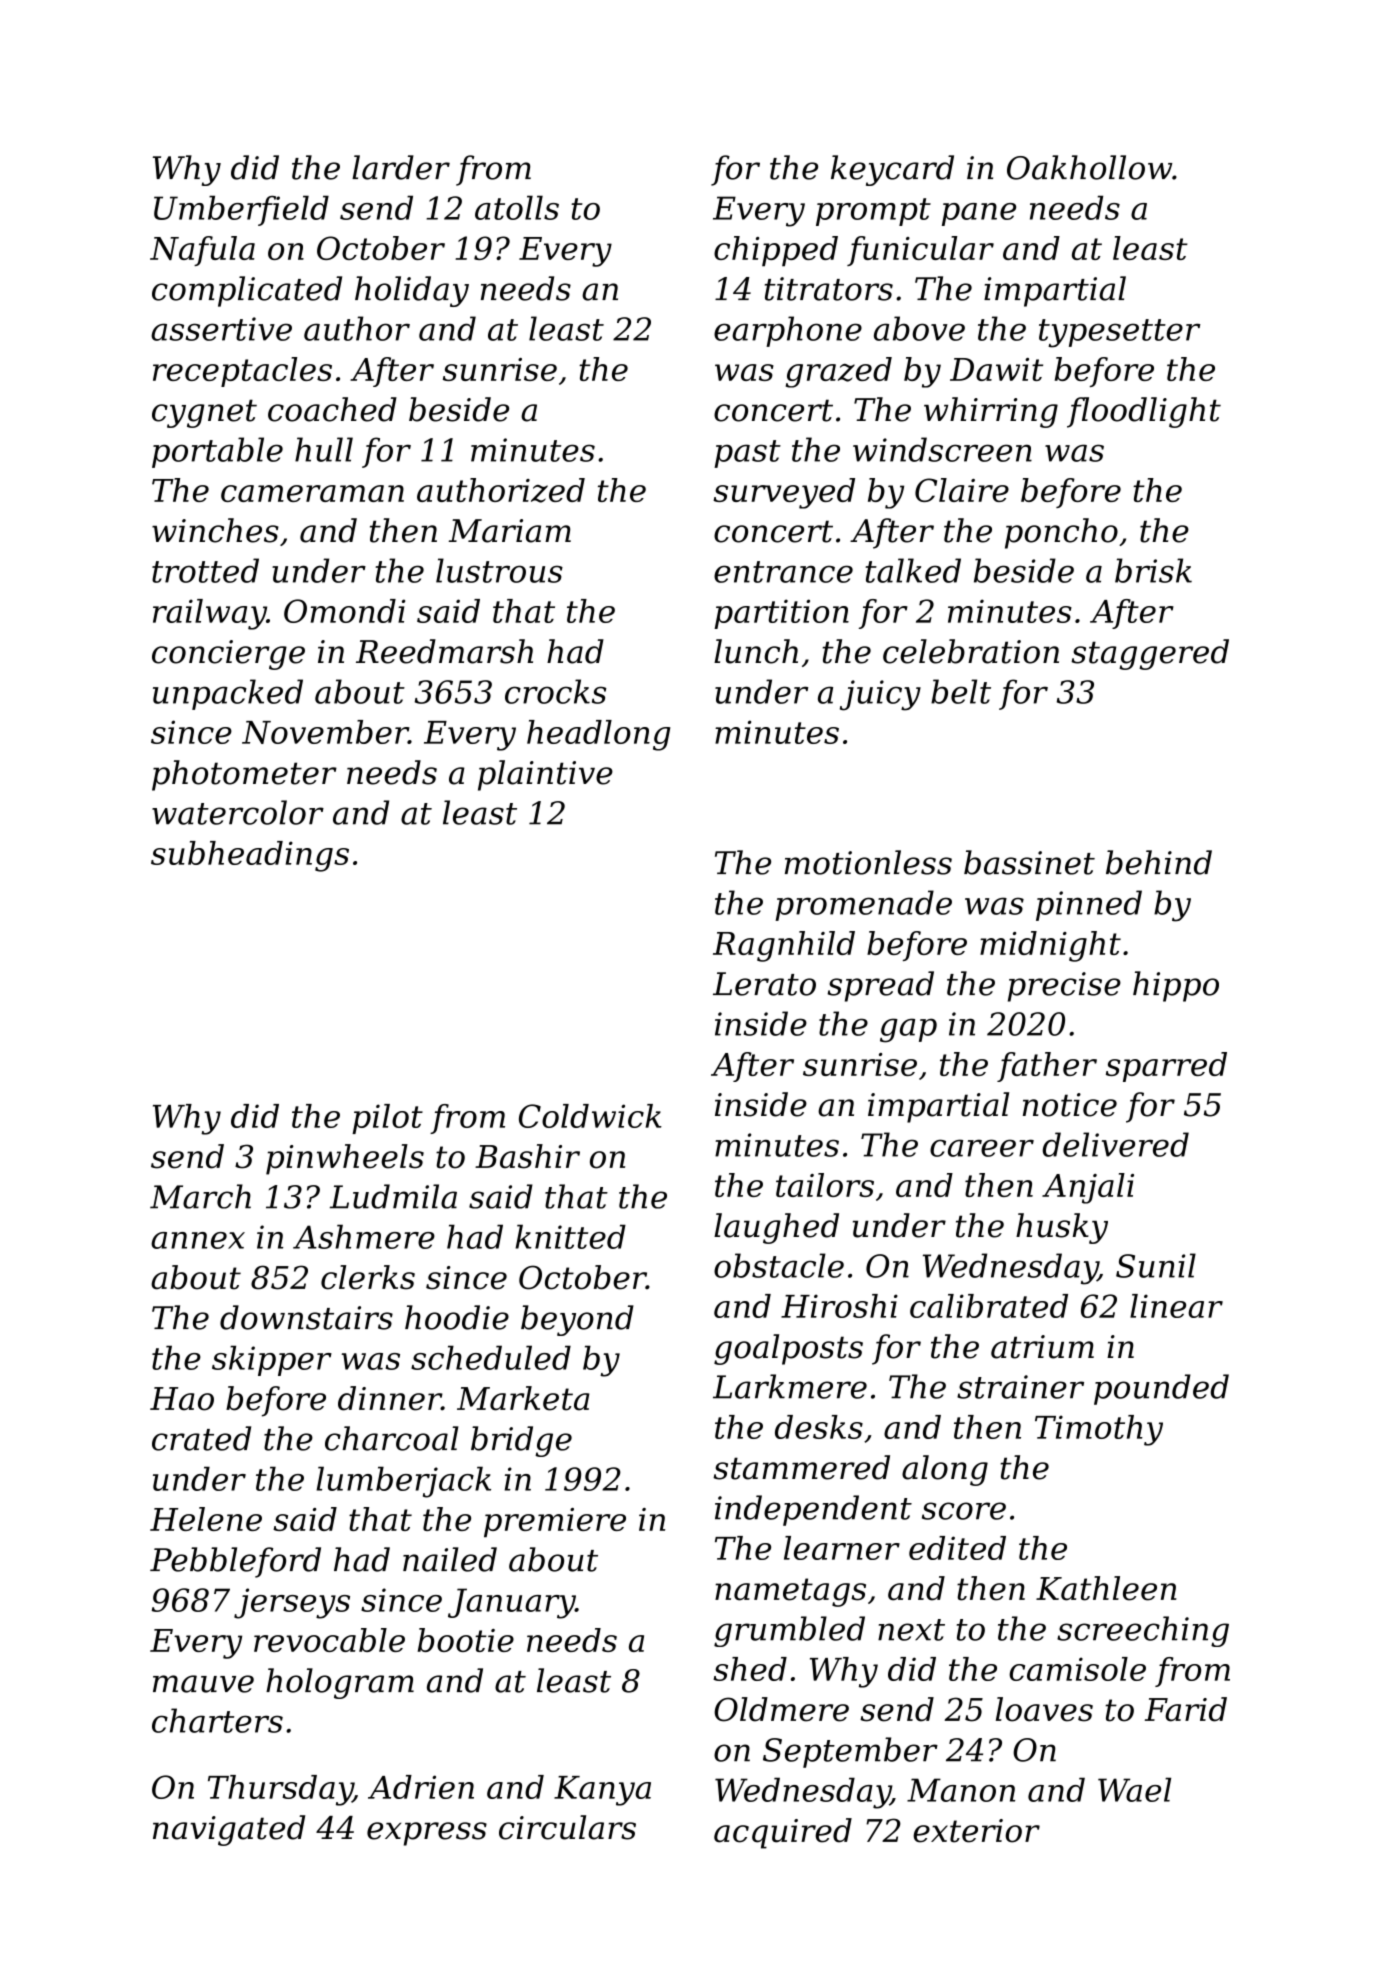 This screenshot has width=1386, height=1969. Describe the element at coordinates (201, 1438) in the screenshot. I see `crated` at that location.
